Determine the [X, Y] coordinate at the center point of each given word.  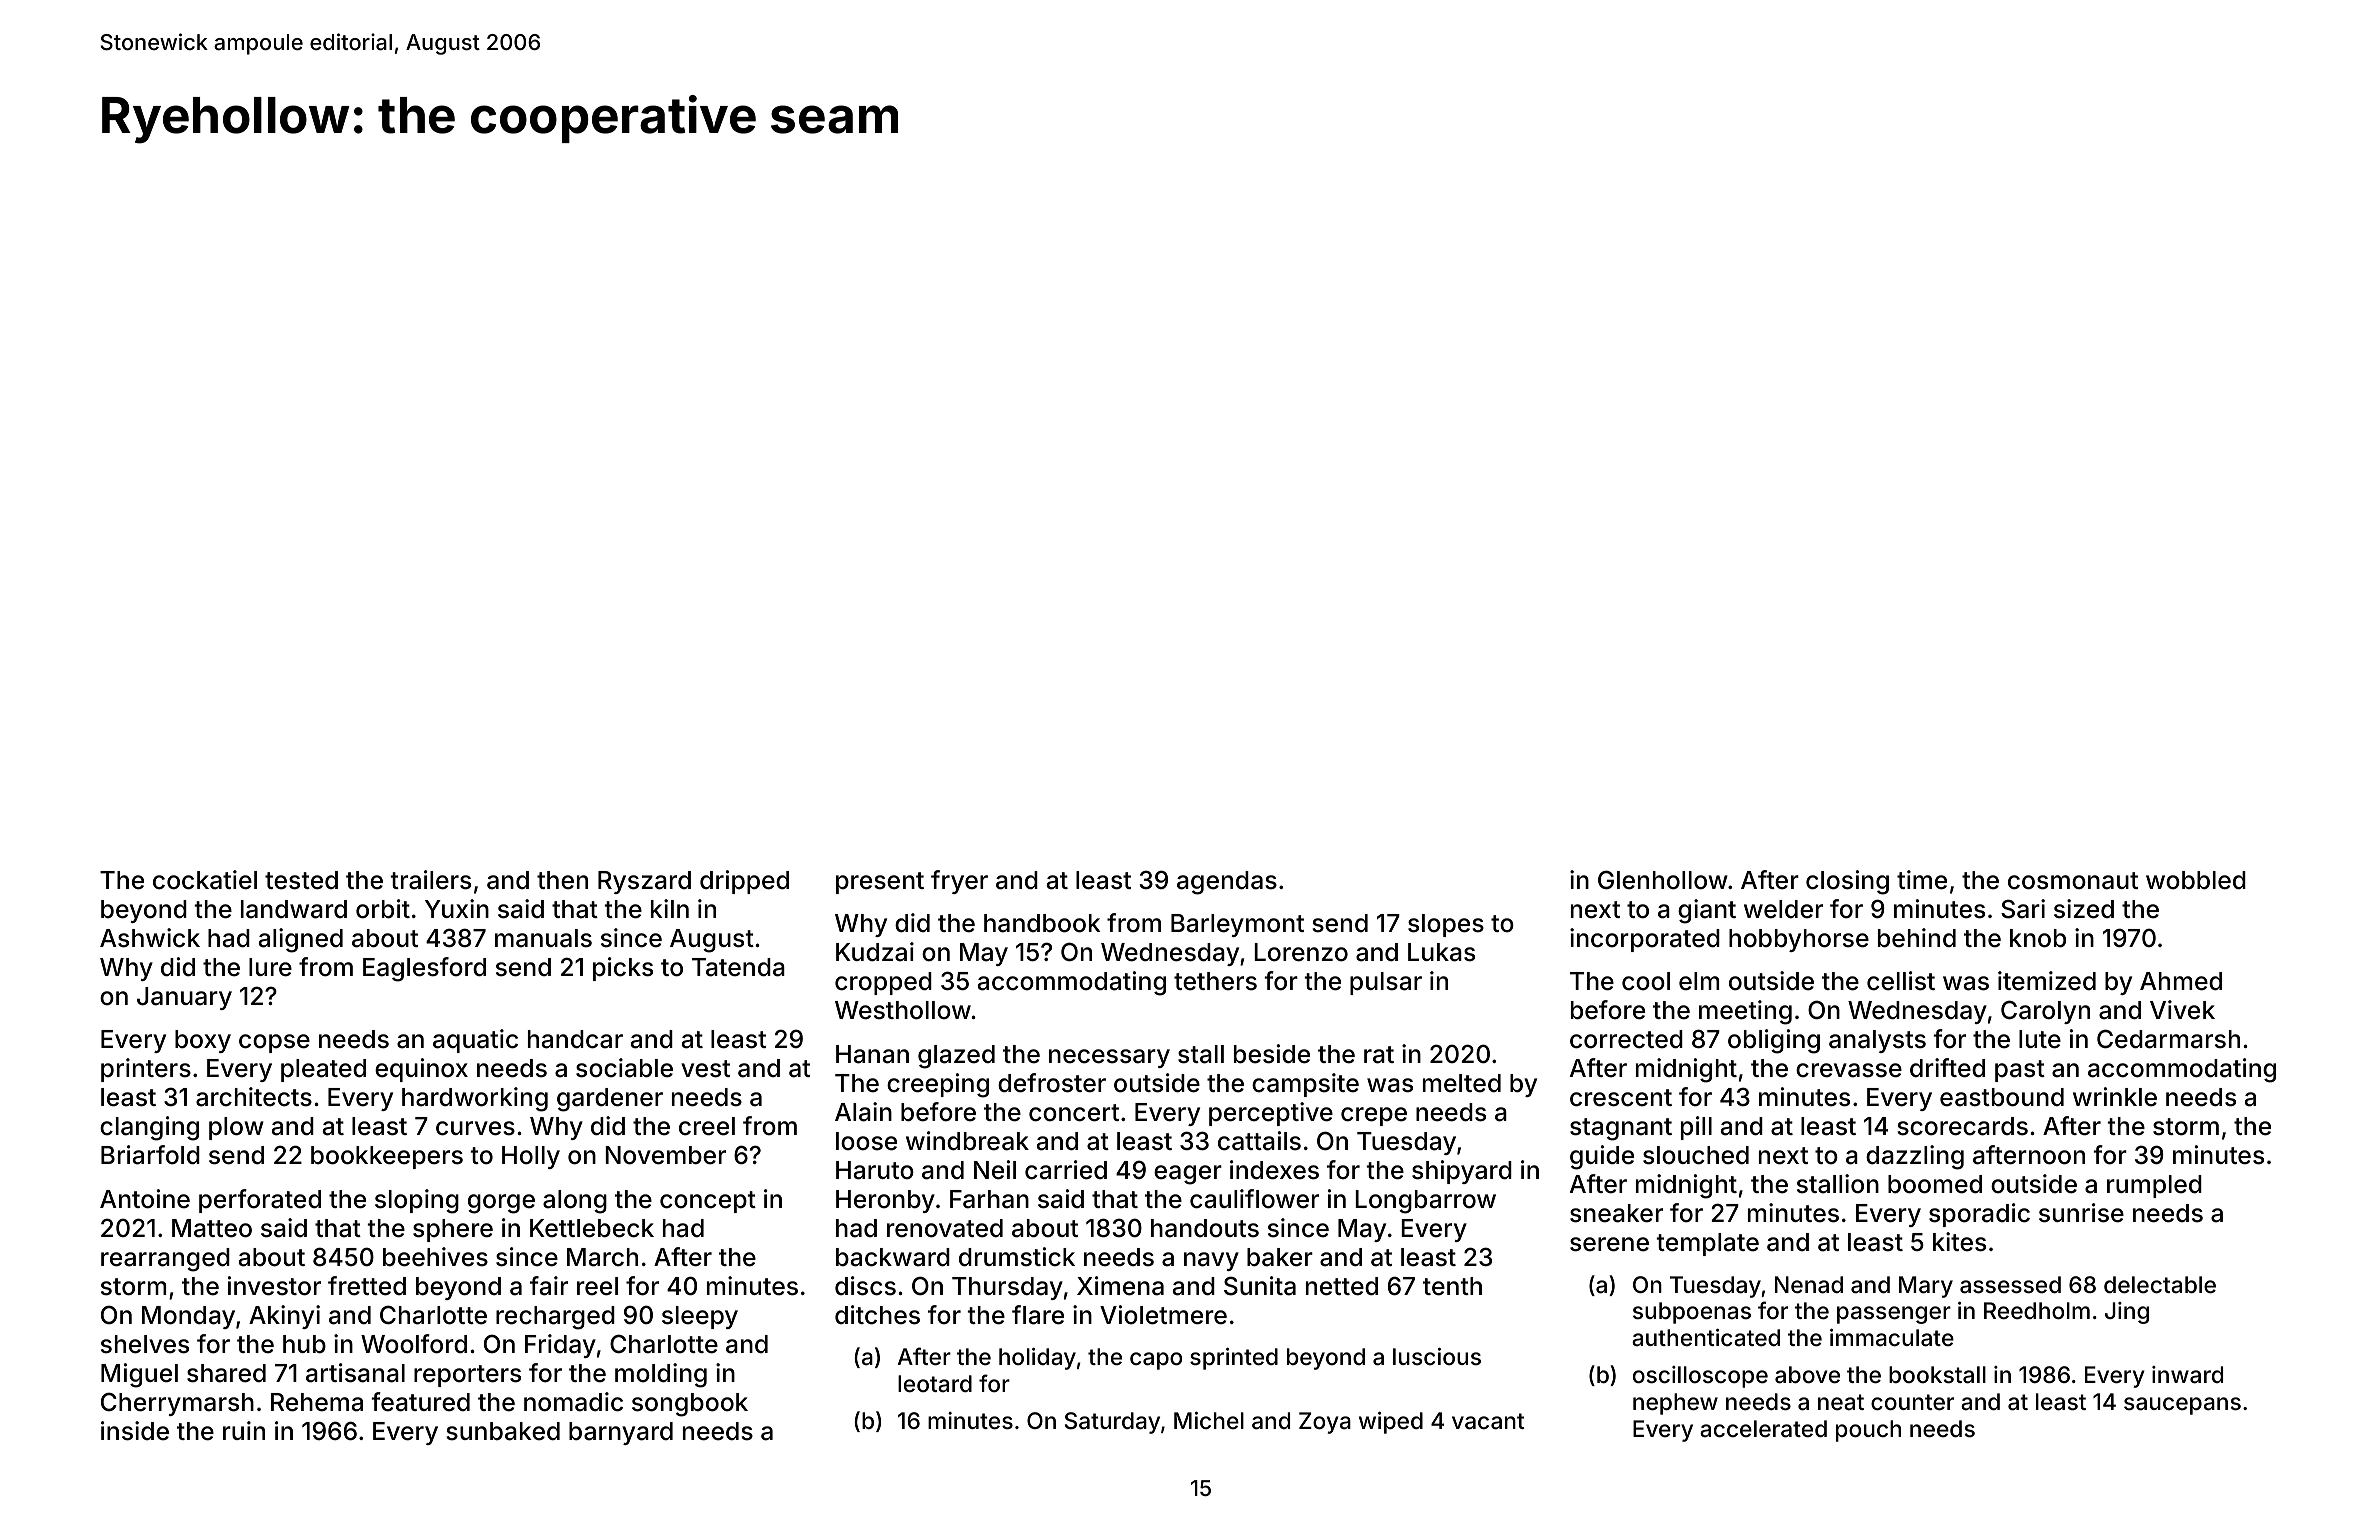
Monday [188, 1317]
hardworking [475, 1099]
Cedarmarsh [2168, 1039]
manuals [543, 938]
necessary [1109, 1058]
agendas [1227, 883]
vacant [1488, 1421]
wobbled [2196, 880]
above [1807, 1375]
